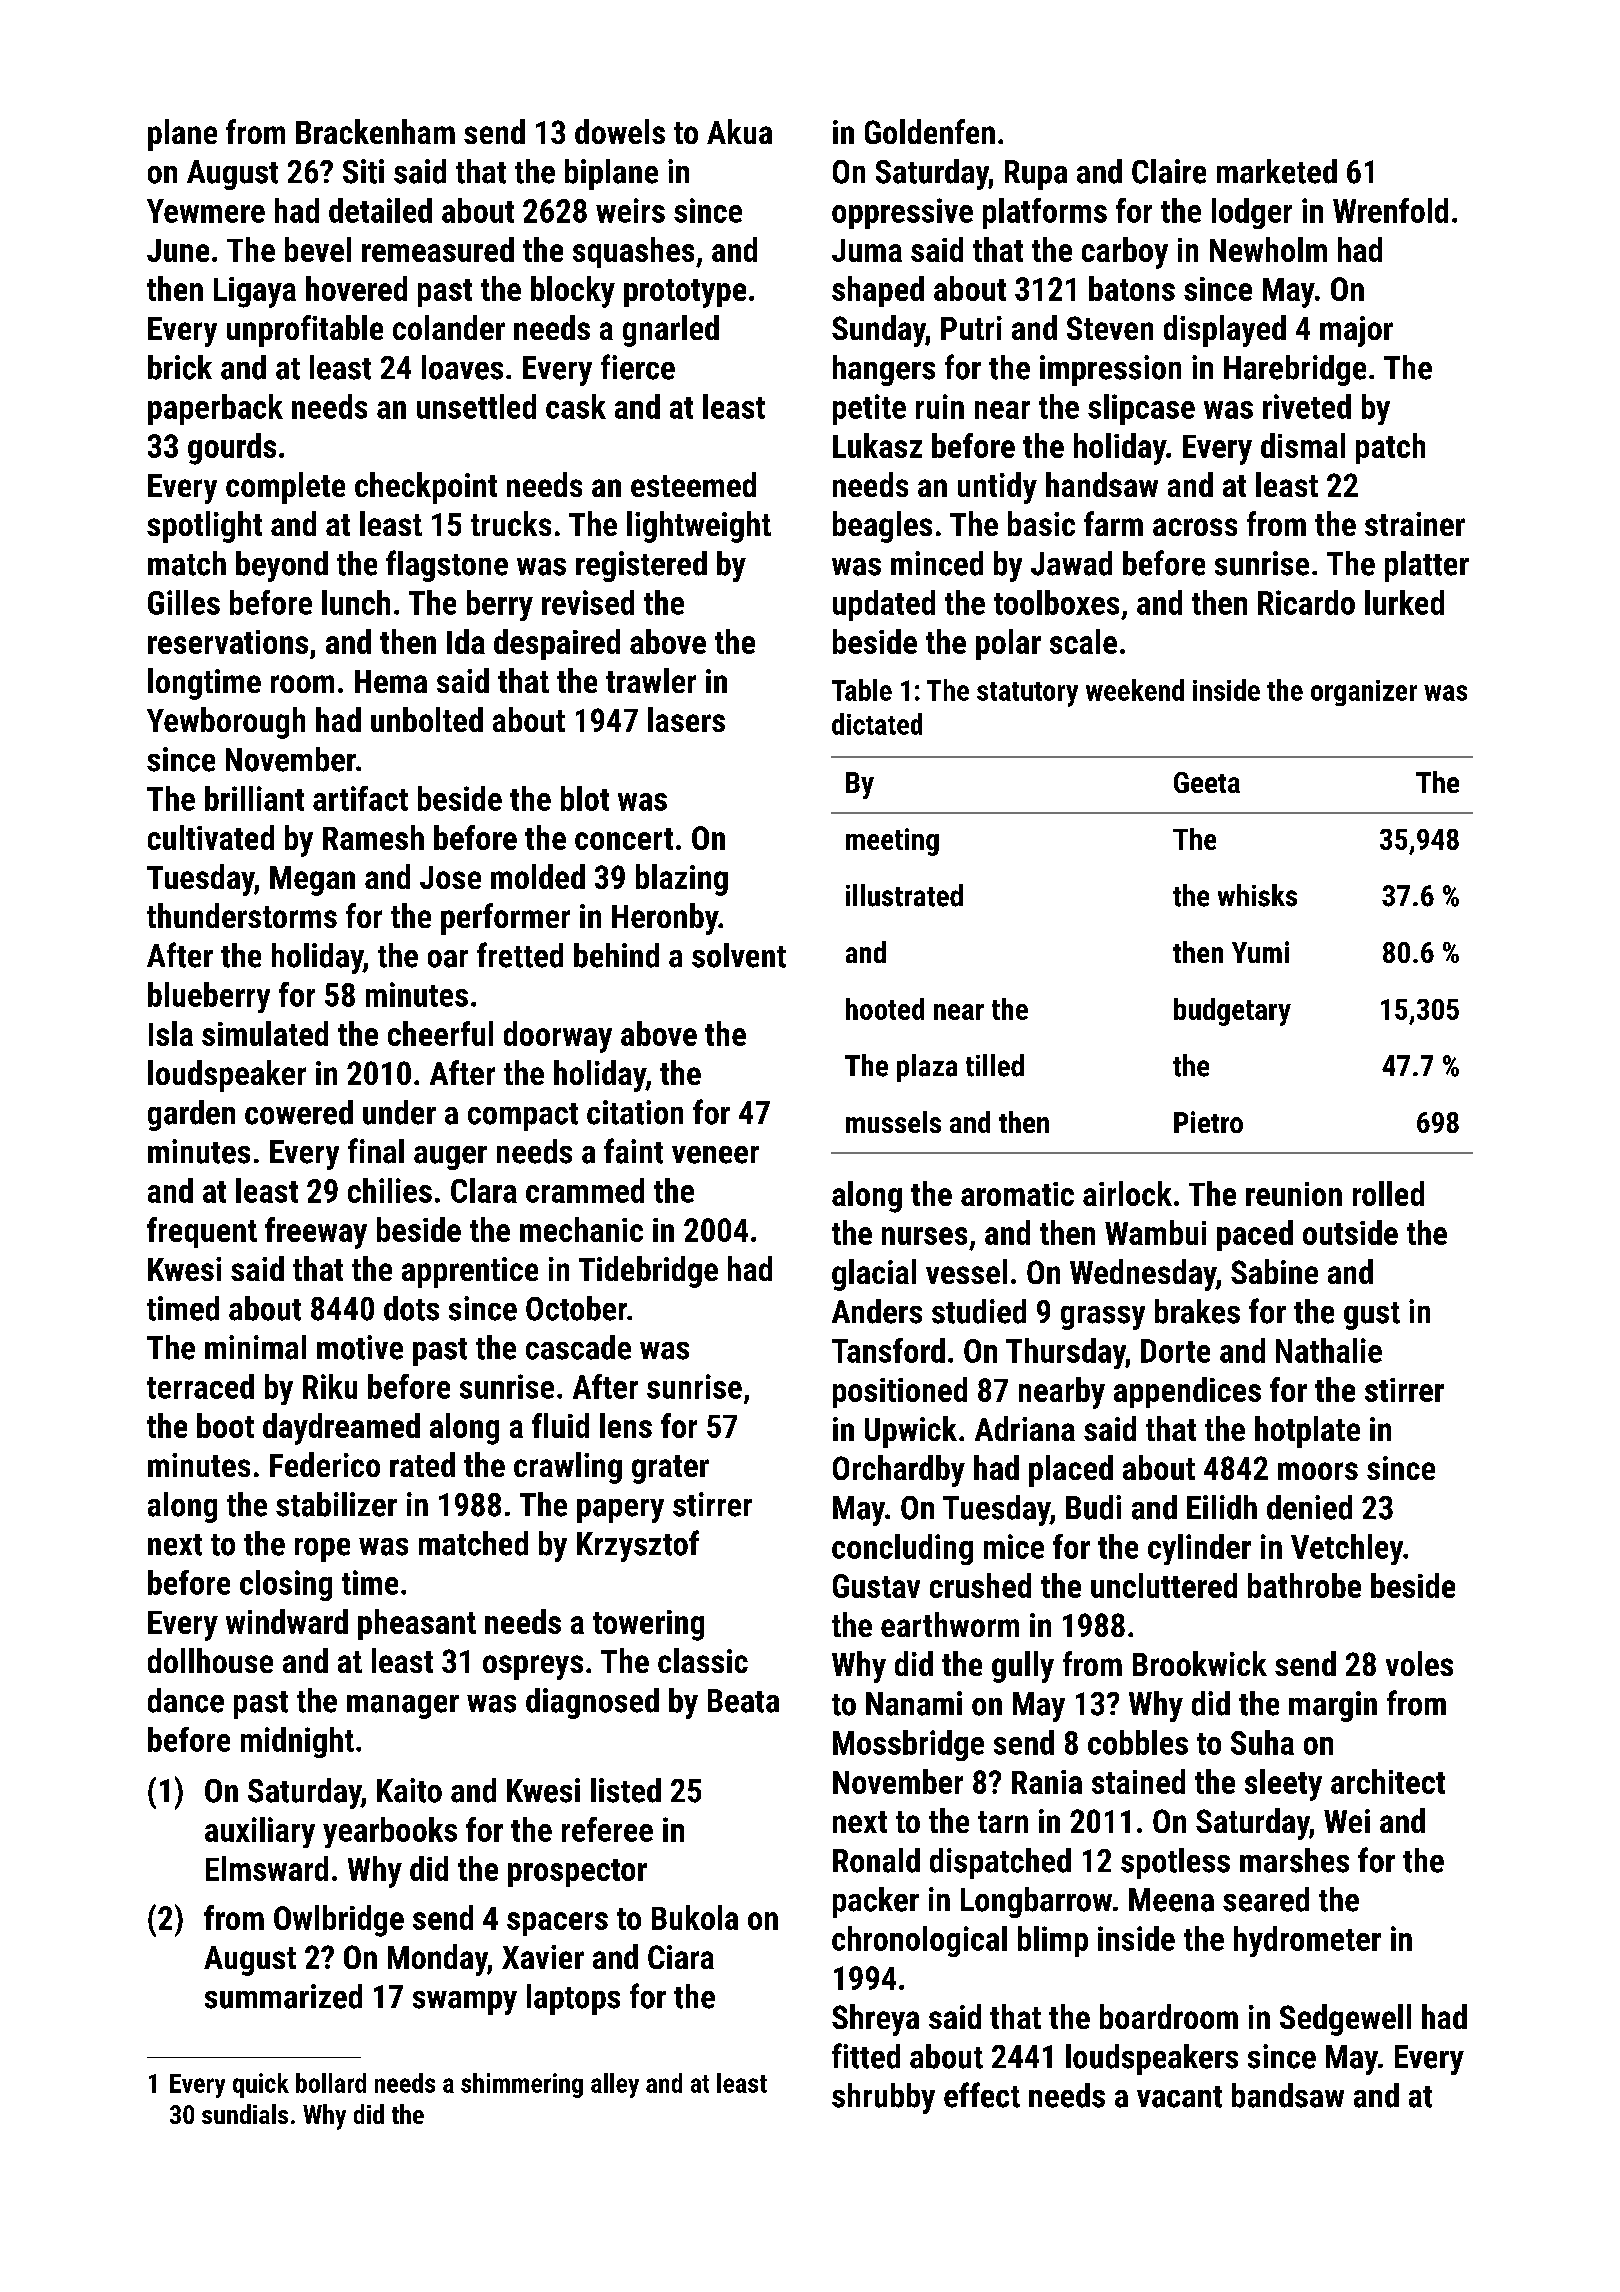 This screenshot has width=1620, height=2292. Describe the element at coordinates (1345, 2020) in the screenshot. I see `Sedgewell` at that location.
